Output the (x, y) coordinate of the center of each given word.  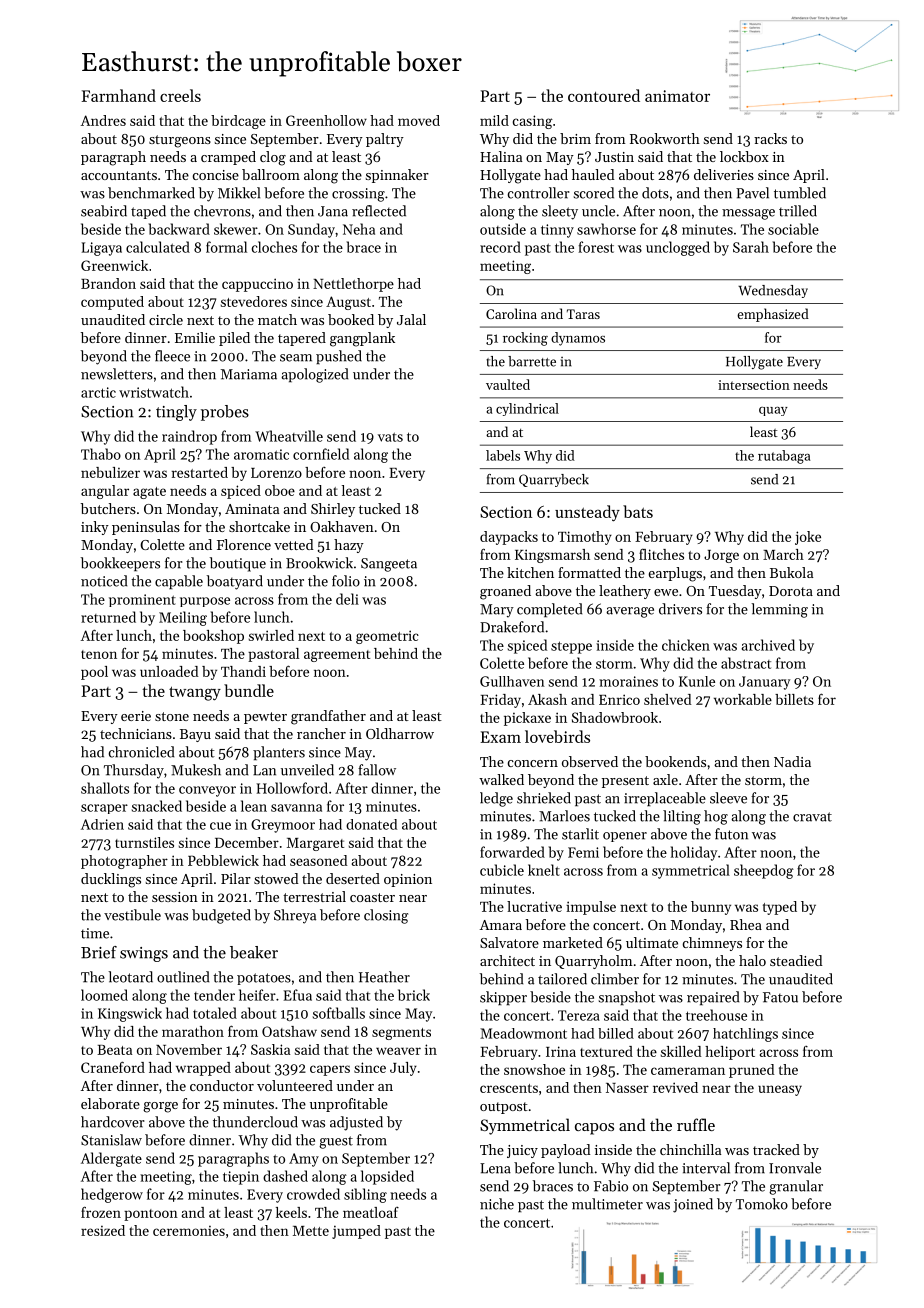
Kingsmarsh (552, 556)
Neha (359, 229)
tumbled (800, 193)
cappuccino (257, 285)
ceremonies (189, 1231)
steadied (796, 960)
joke (808, 538)
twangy (195, 693)
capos (594, 1129)
